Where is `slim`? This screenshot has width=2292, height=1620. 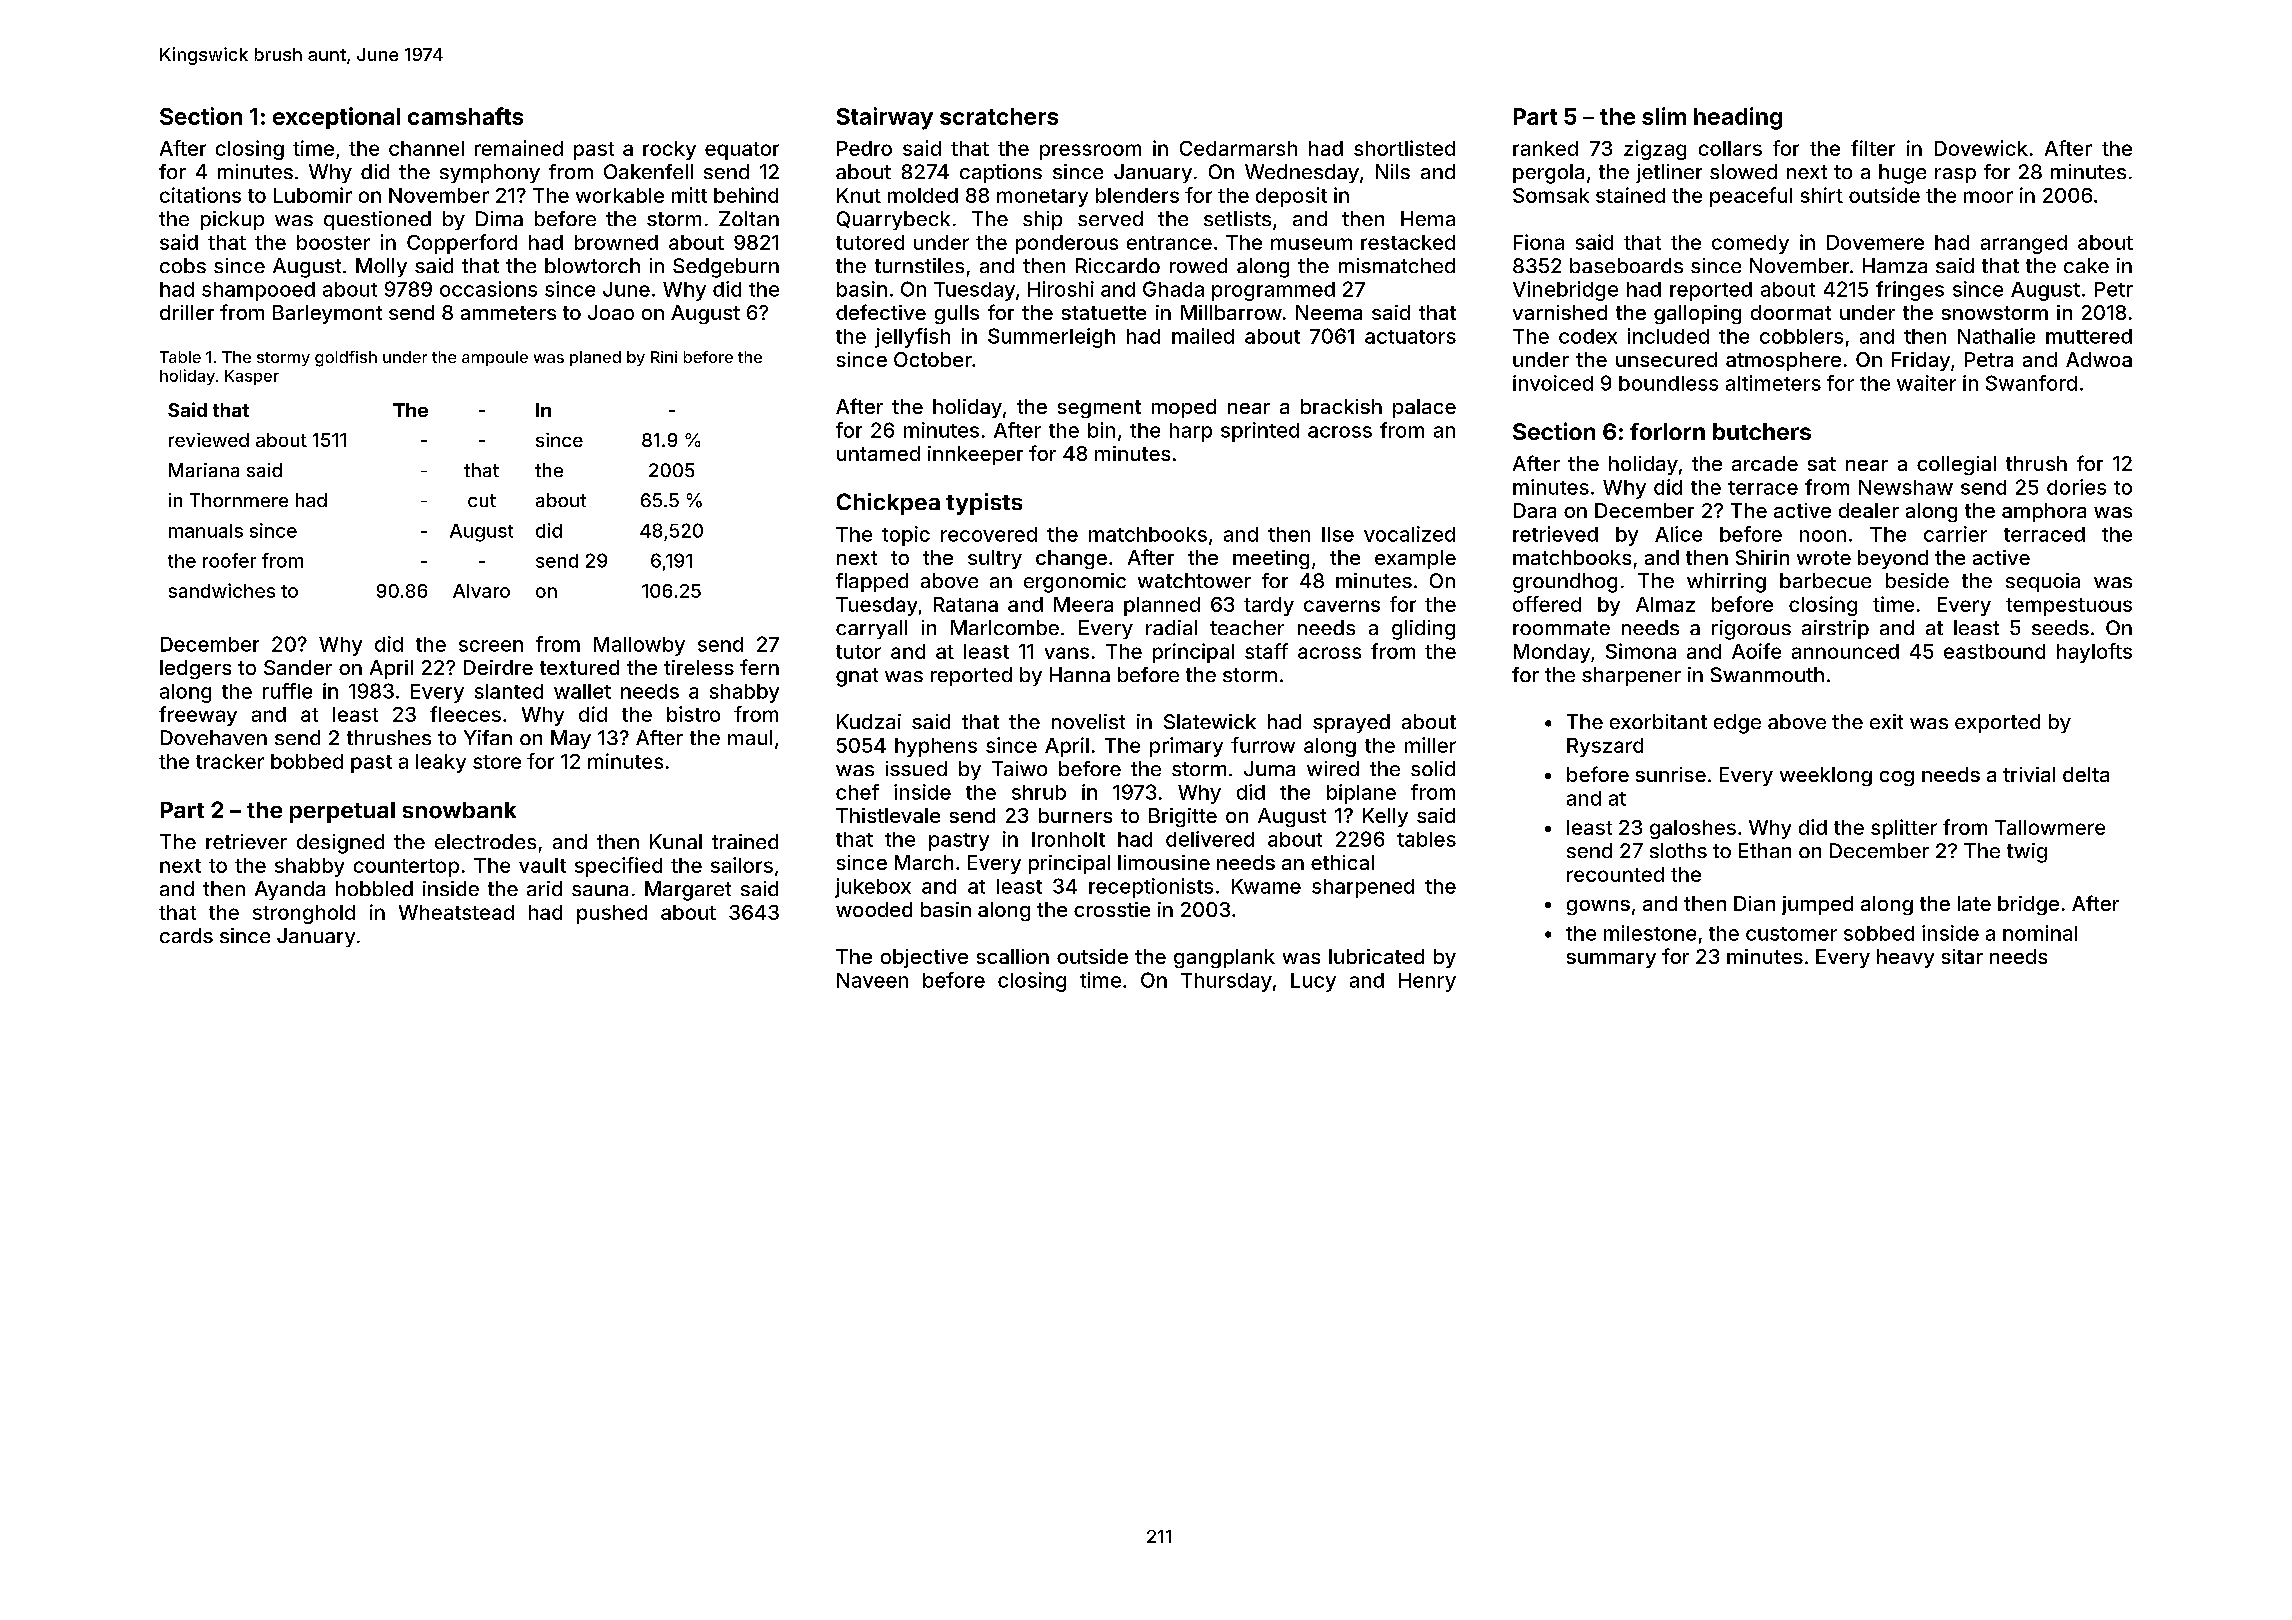 slim is located at coordinates (1664, 116).
